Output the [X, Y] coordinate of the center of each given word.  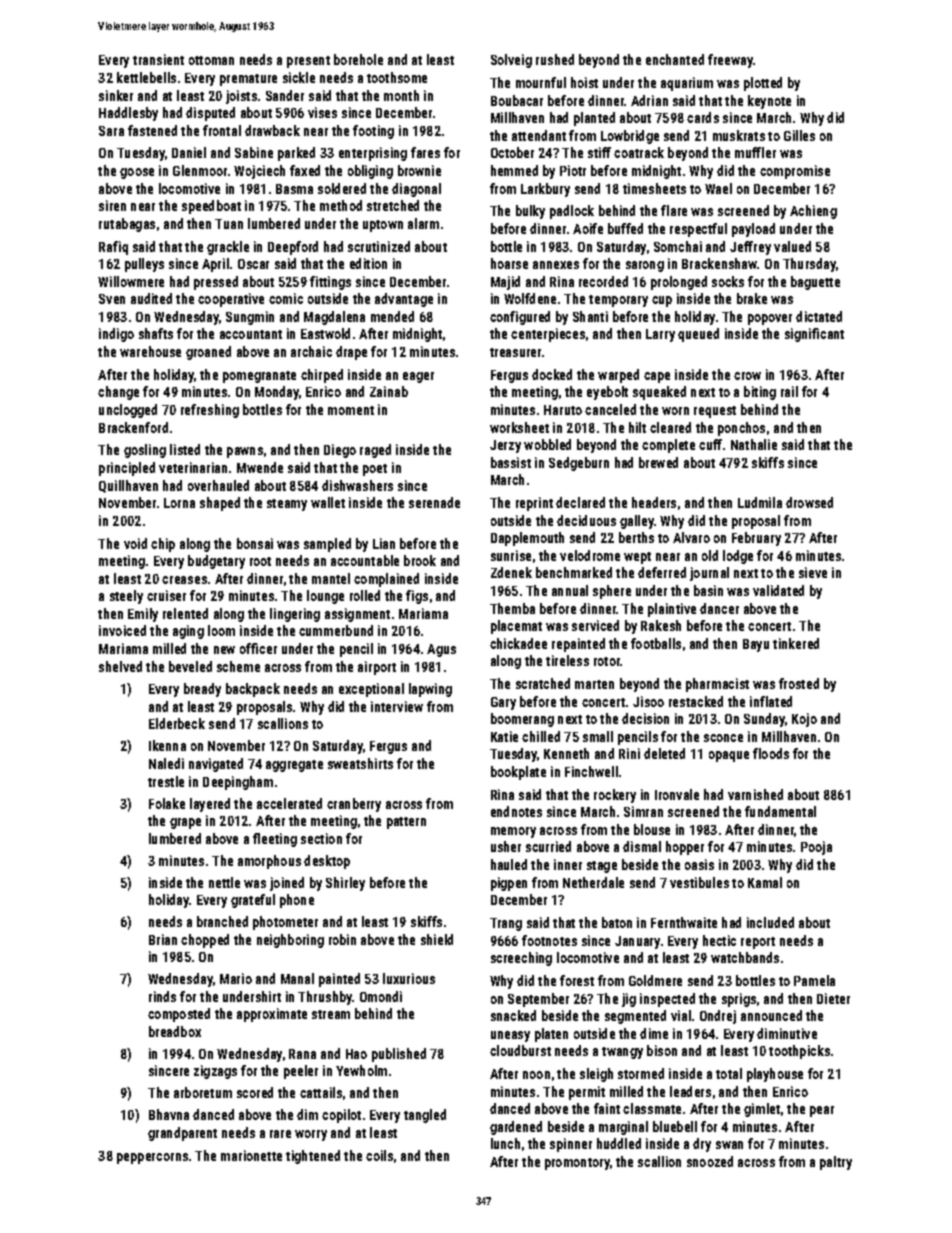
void [135, 543]
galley [637, 522]
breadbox [175, 1031]
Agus [441, 650]
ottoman [211, 60]
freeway [731, 61]
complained [386, 580]
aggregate [294, 766]
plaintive [672, 610]
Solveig [511, 61]
